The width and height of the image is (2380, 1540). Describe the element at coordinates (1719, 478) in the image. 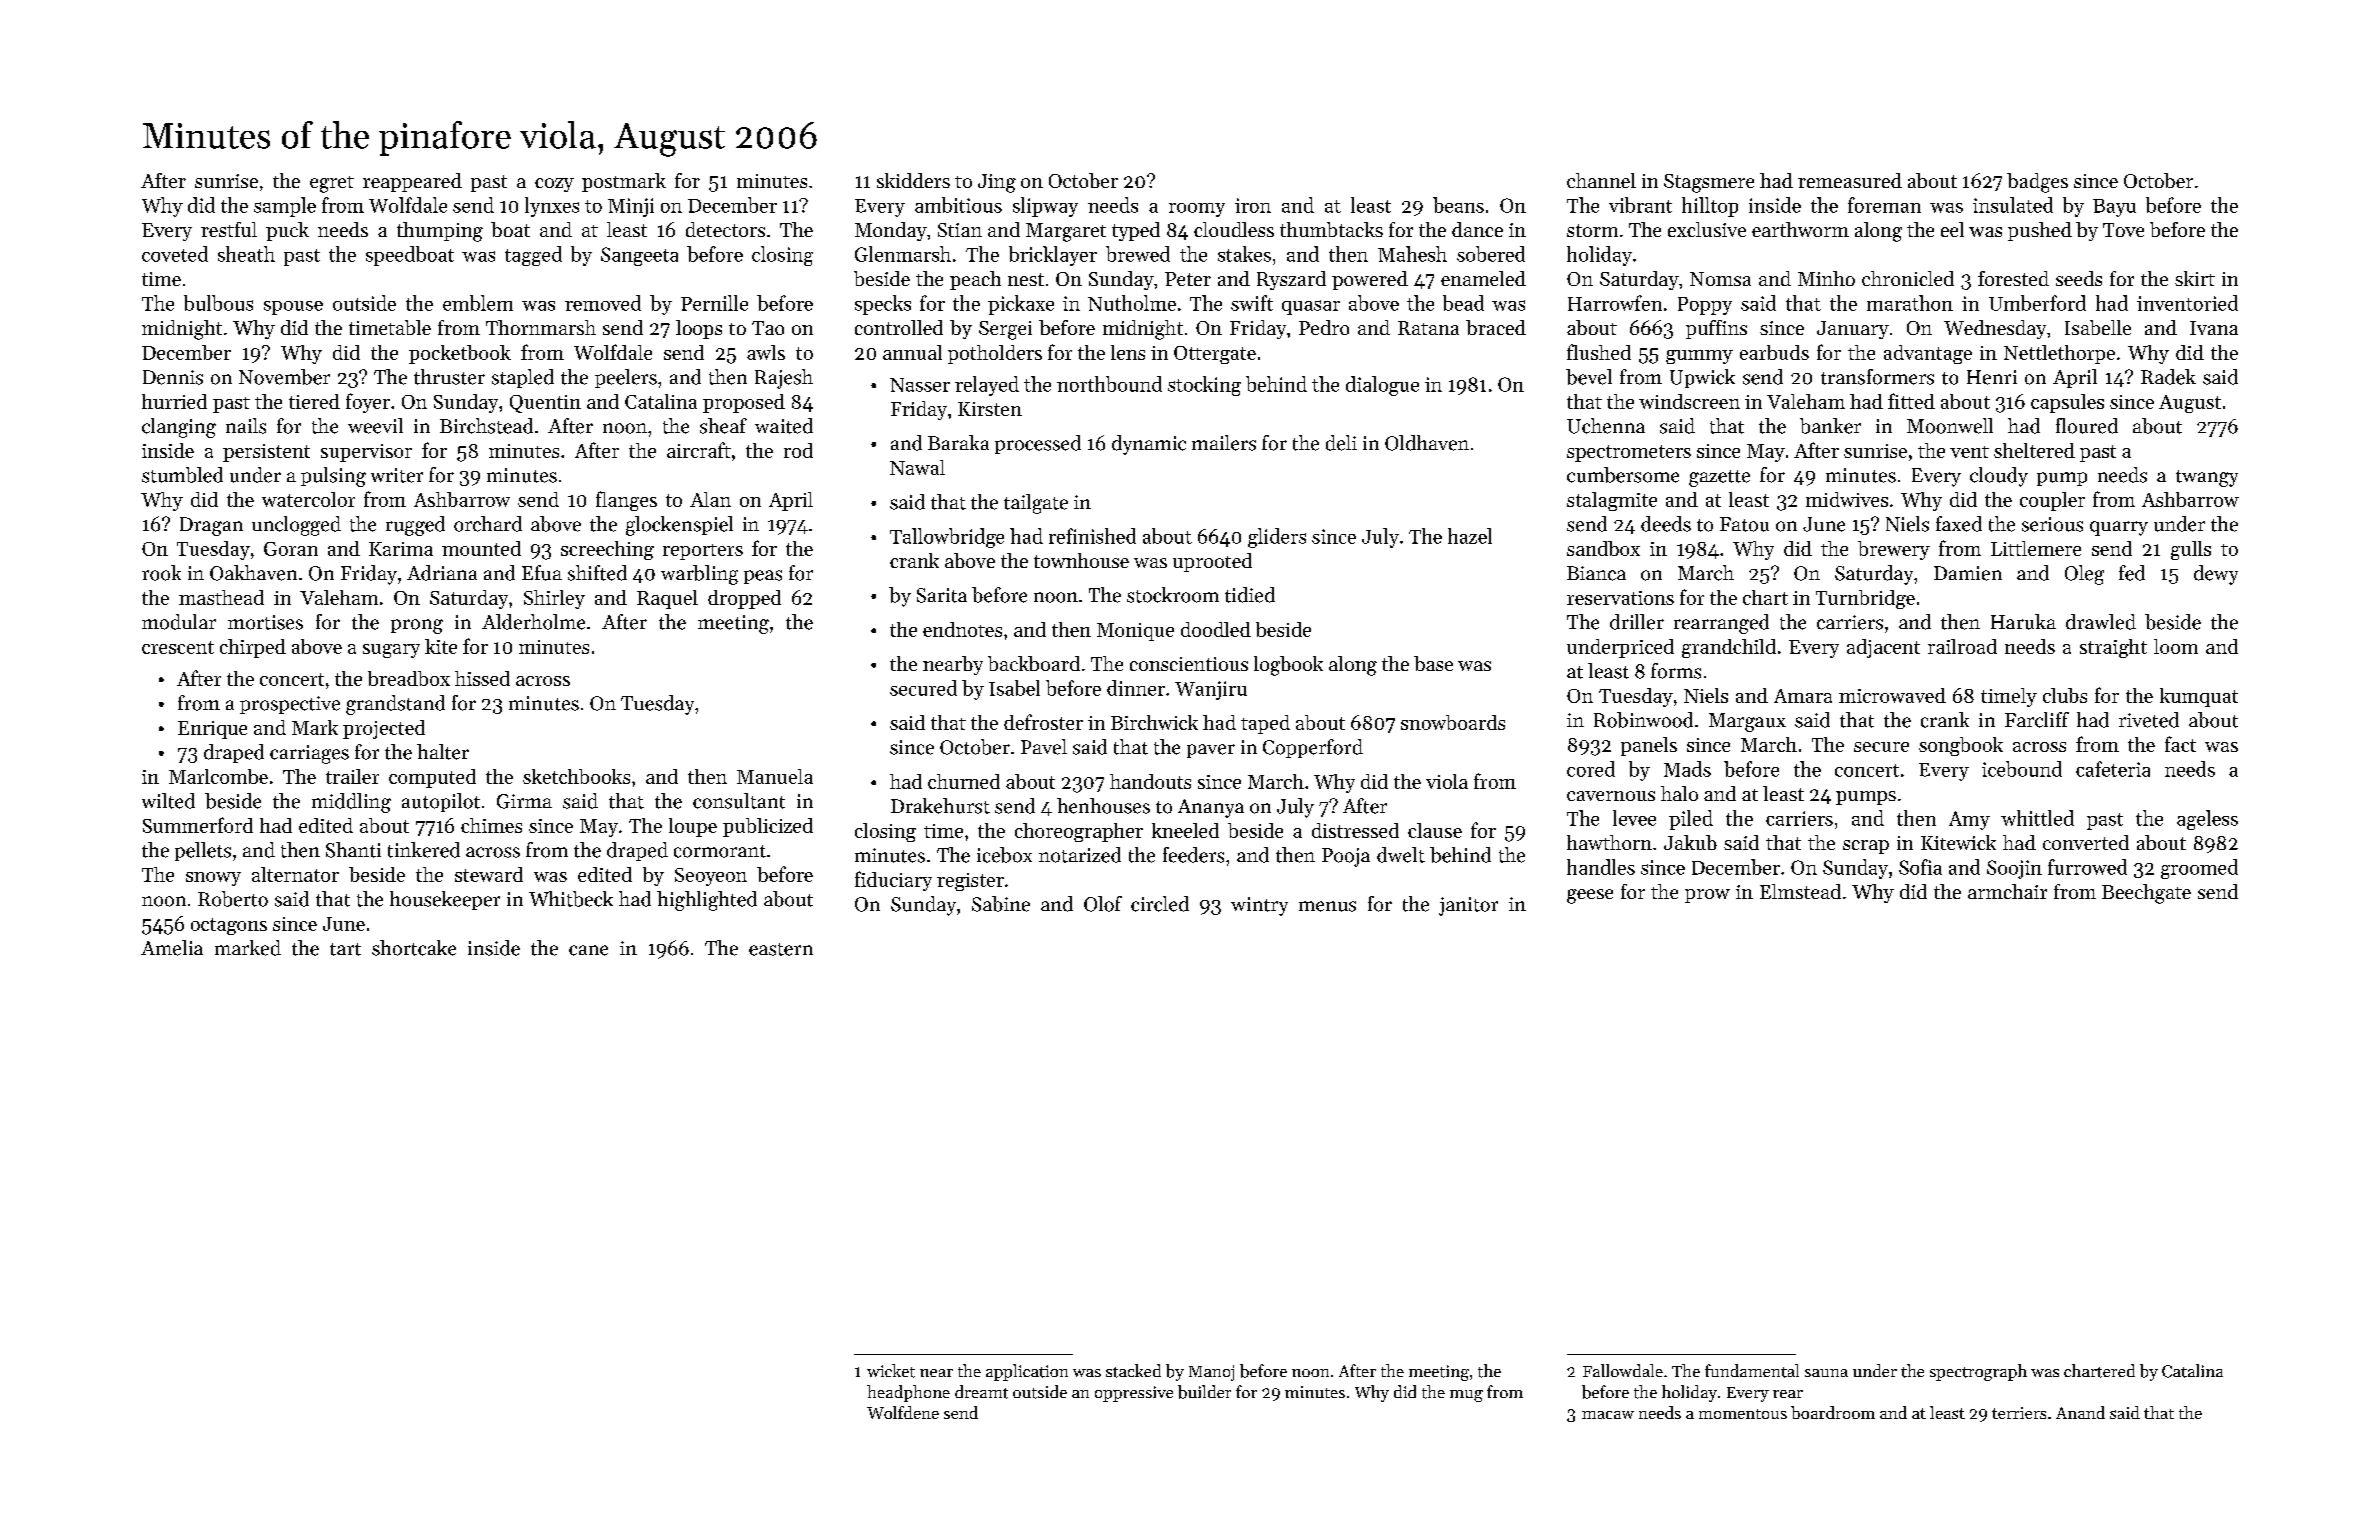

I see `gazette` at that location.
